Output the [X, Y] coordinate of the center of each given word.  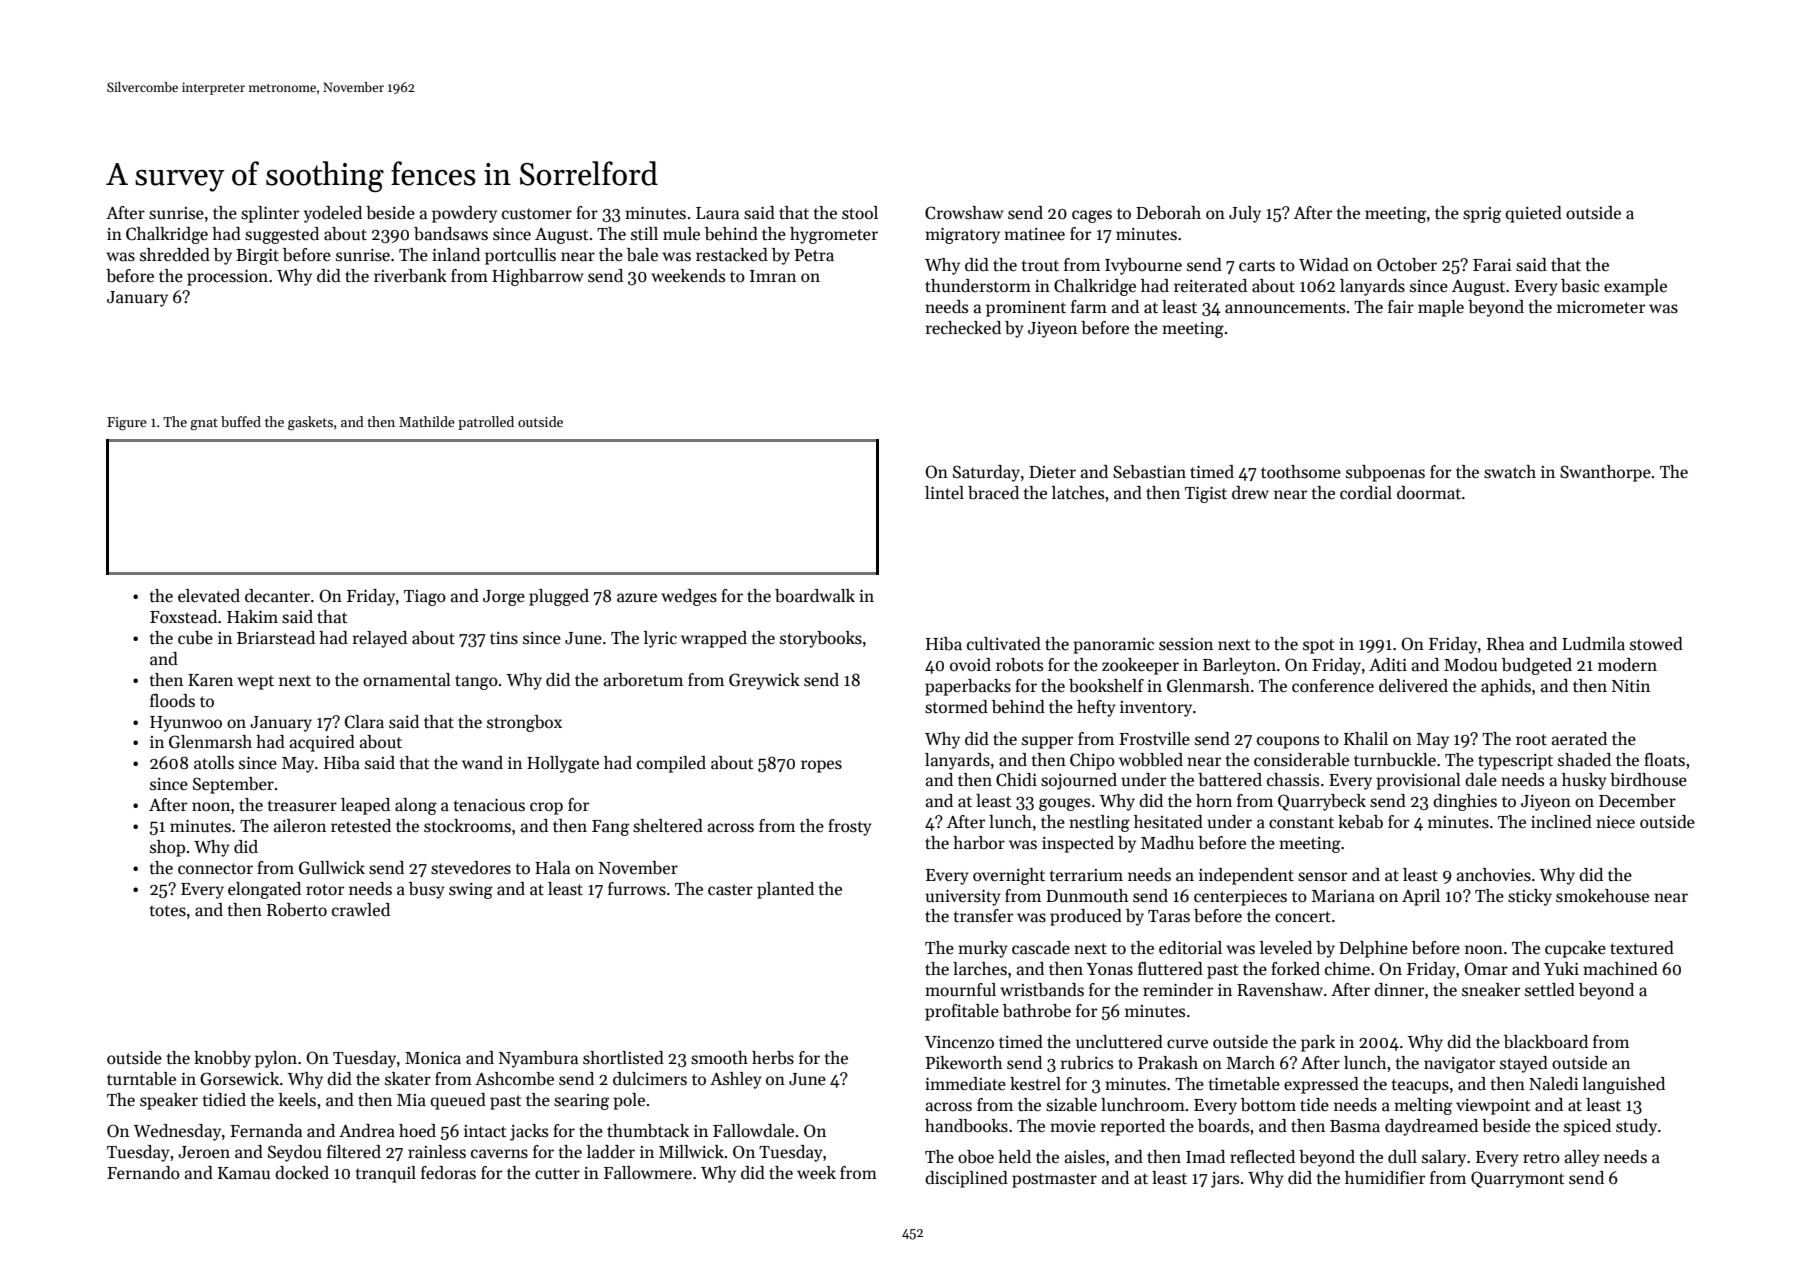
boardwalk [815, 596]
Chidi [1016, 780]
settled [1550, 990]
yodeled [333, 214]
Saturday [986, 473]
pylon [276, 1059]
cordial [1366, 492]
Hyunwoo [186, 724]
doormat [1429, 493]
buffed [241, 421]
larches [980, 969]
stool [860, 213]
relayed [380, 639]
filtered [354, 1152]
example [1635, 287]
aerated [1579, 739]
